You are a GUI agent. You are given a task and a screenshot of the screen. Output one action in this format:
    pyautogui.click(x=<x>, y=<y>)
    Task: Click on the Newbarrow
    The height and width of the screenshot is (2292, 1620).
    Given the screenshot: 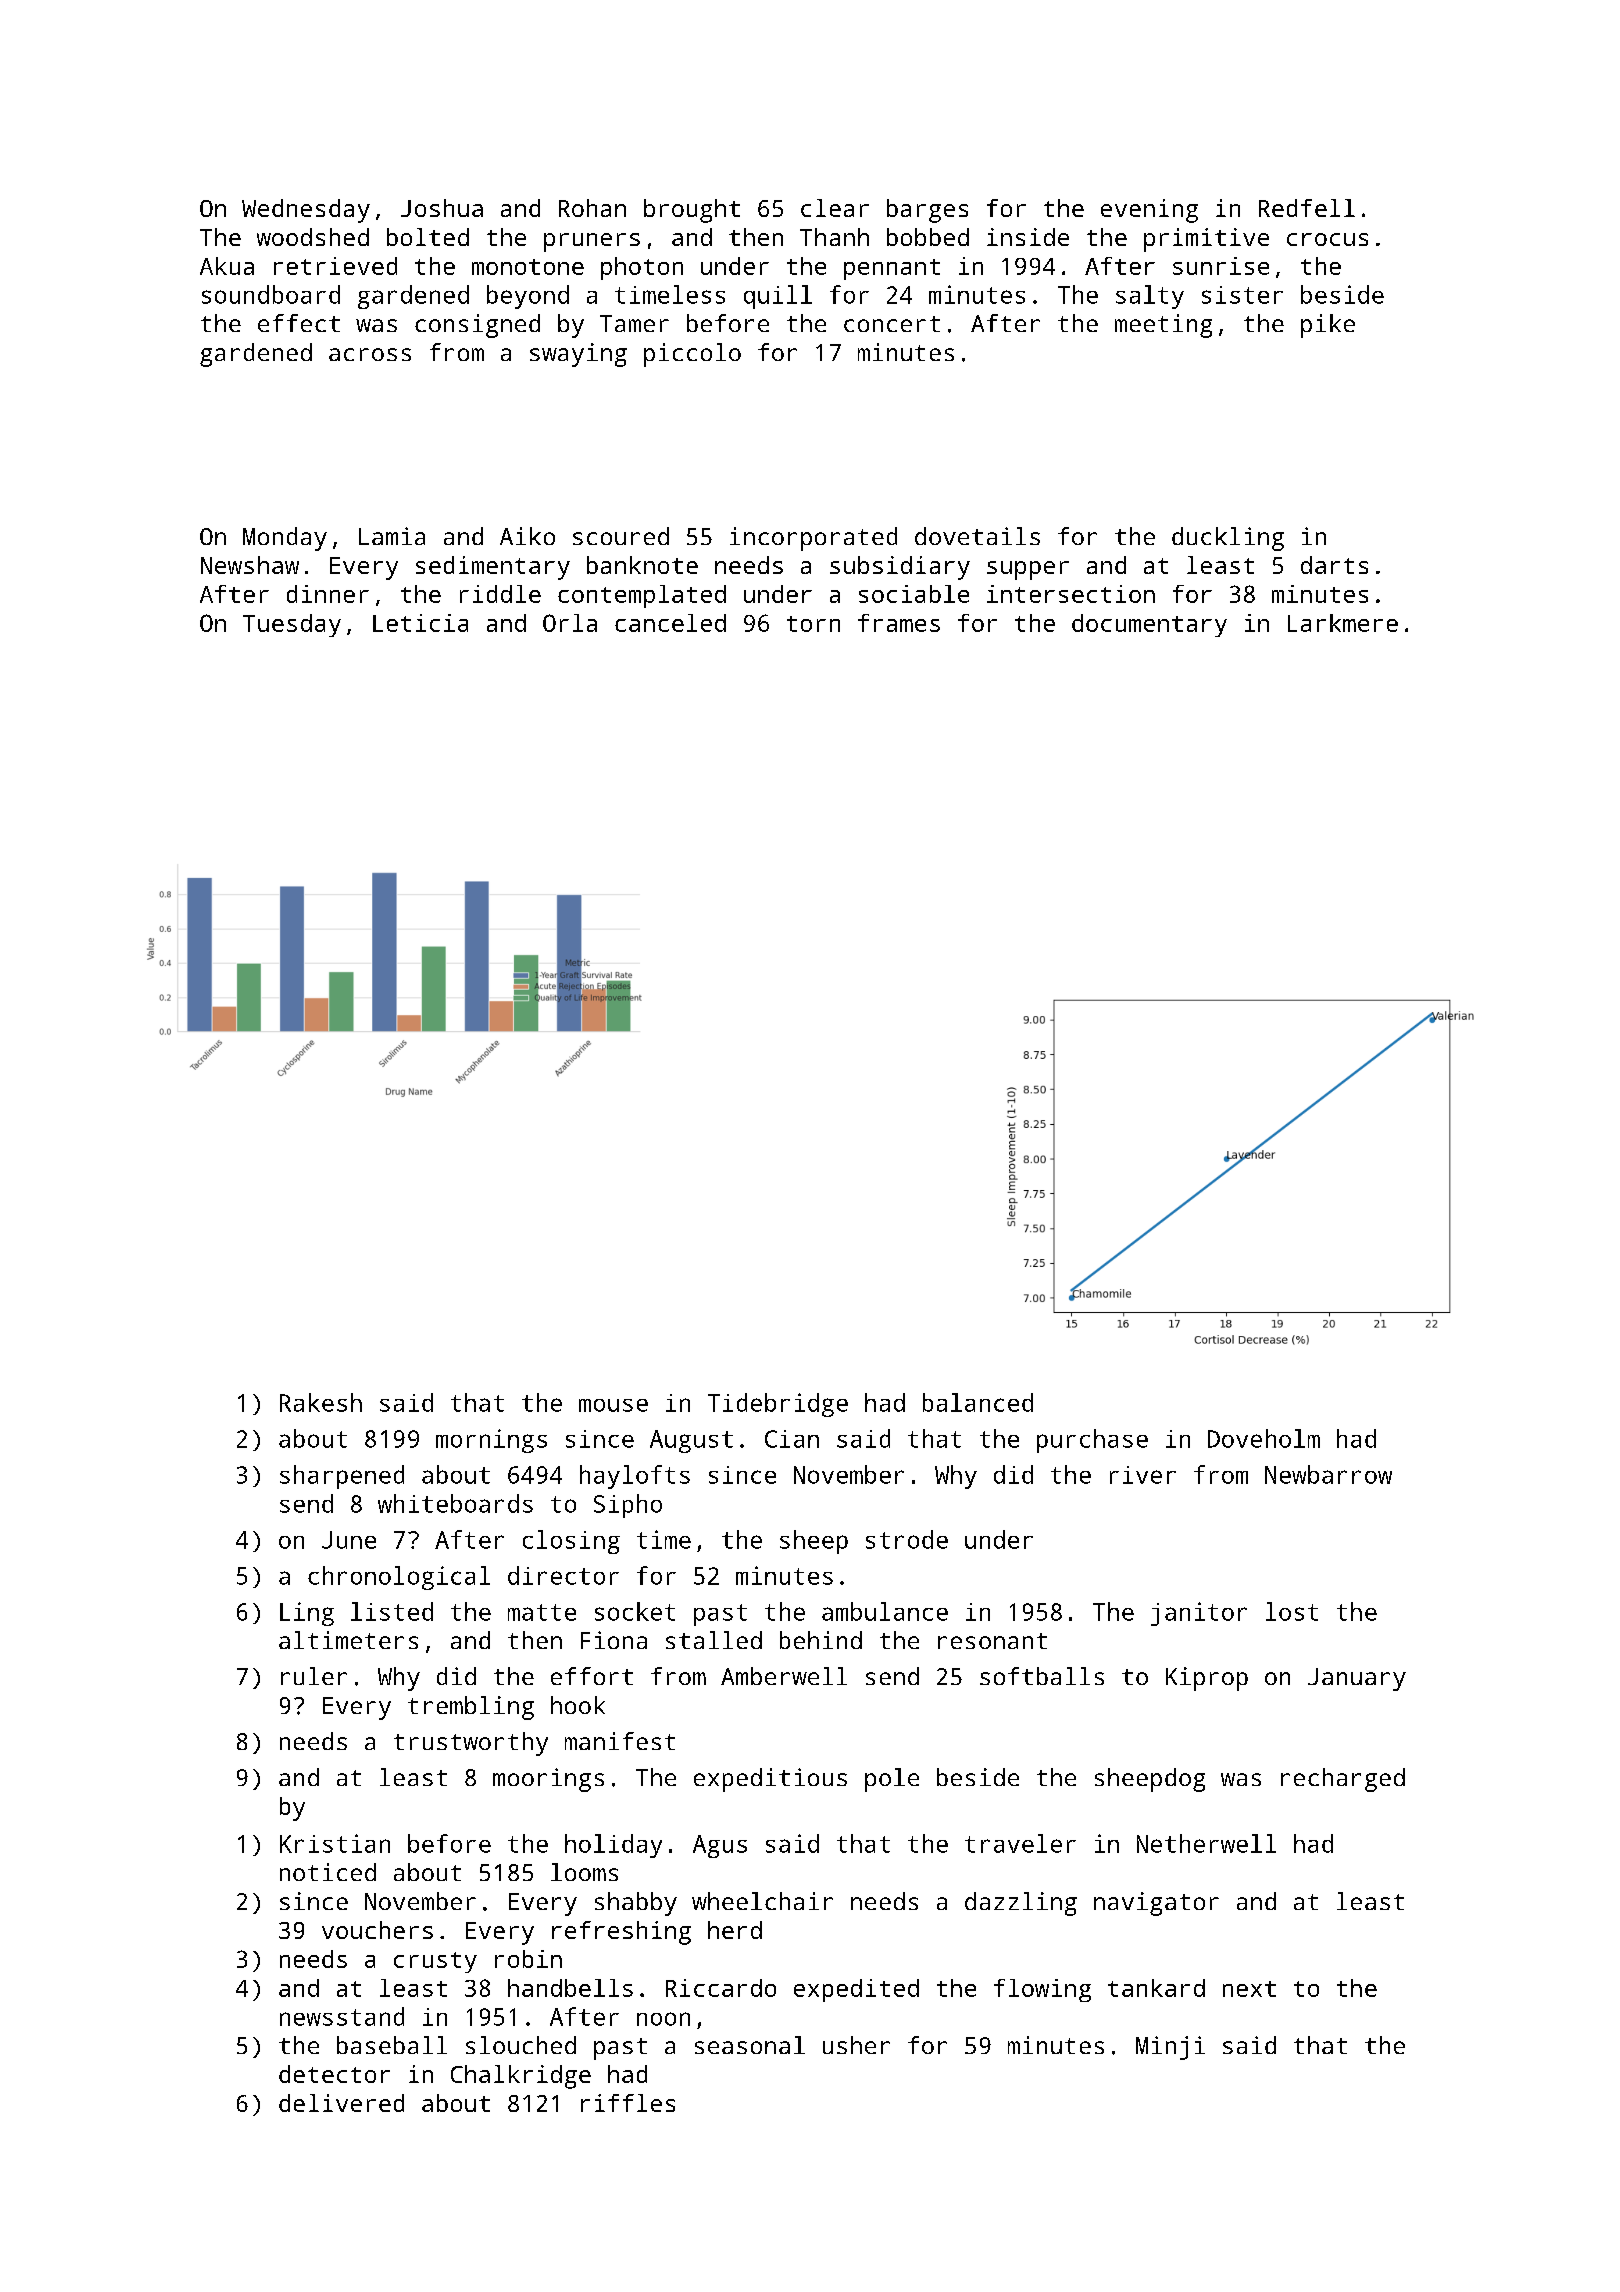 What is the action you would take?
    pyautogui.click(x=1328, y=1474)
